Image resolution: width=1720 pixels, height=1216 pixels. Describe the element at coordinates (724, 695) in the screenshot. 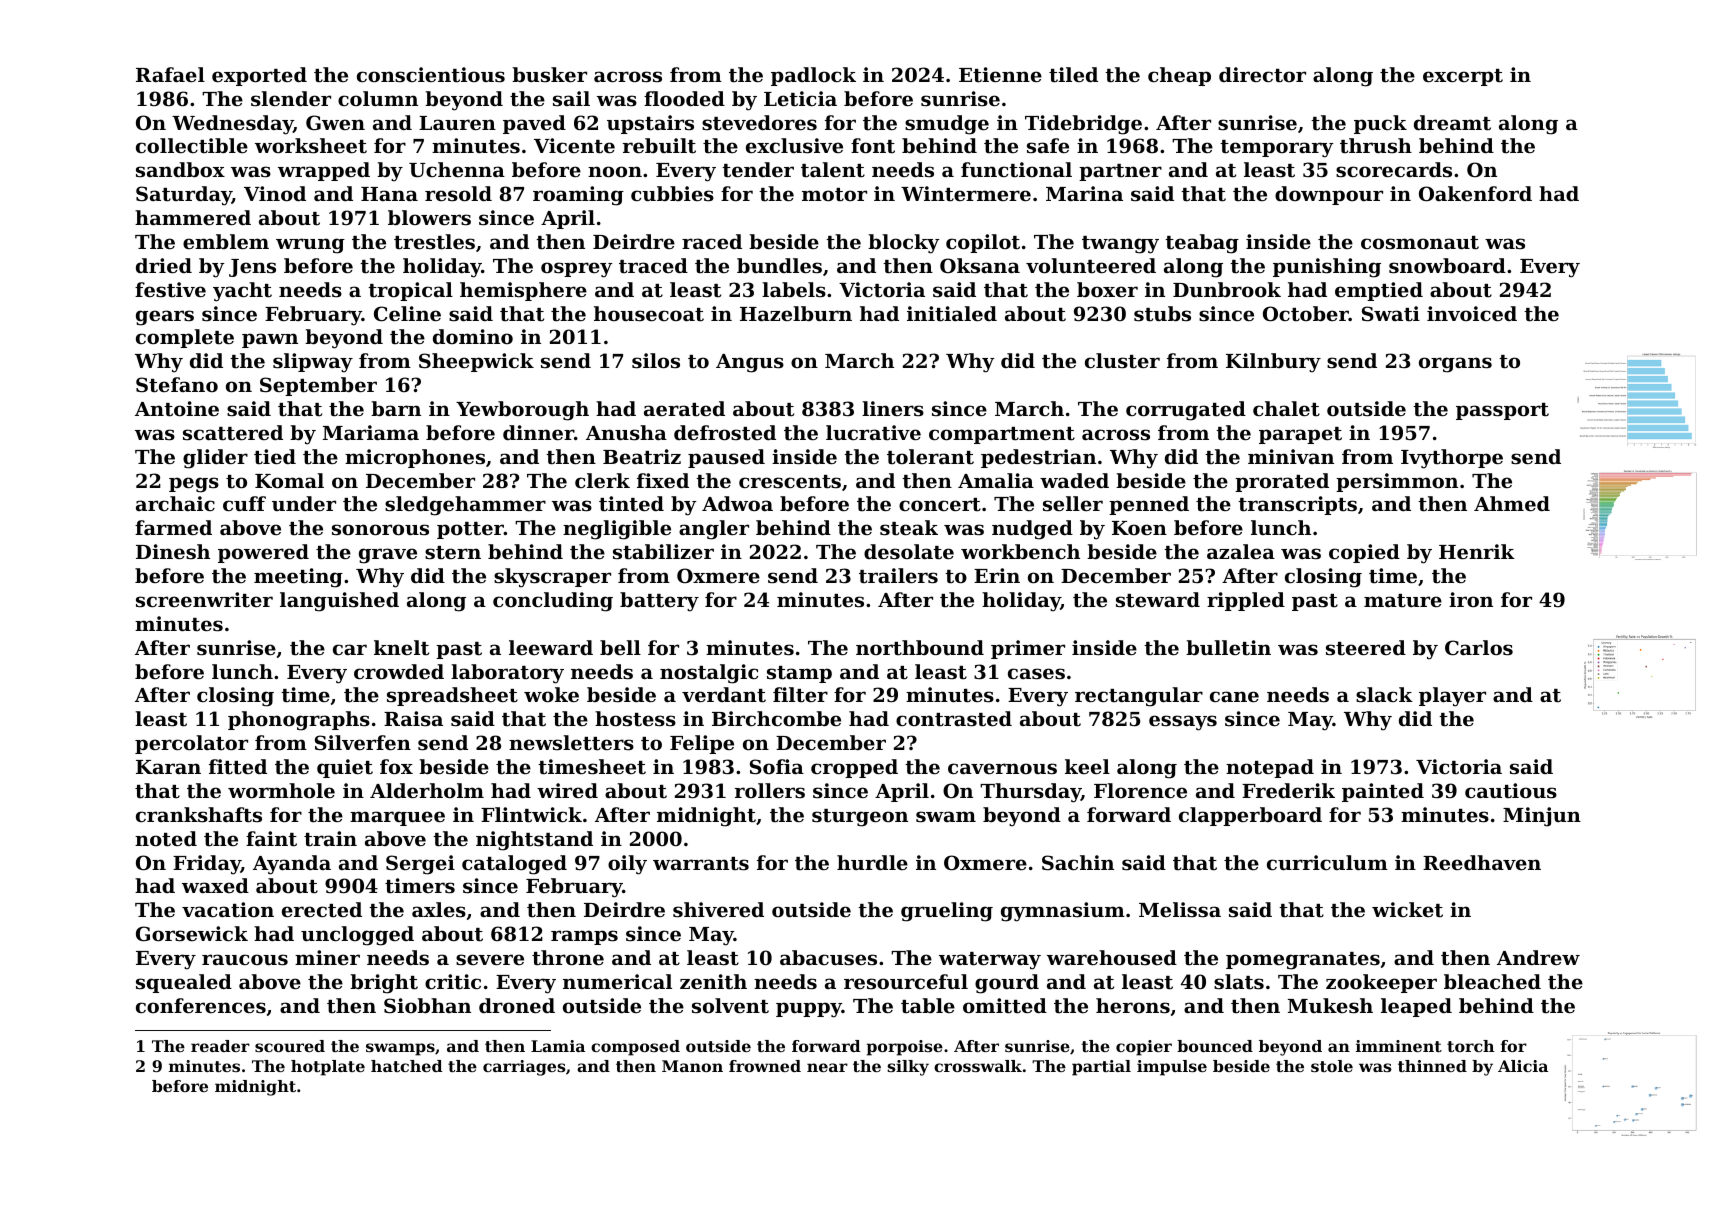

I see `verdant` at that location.
